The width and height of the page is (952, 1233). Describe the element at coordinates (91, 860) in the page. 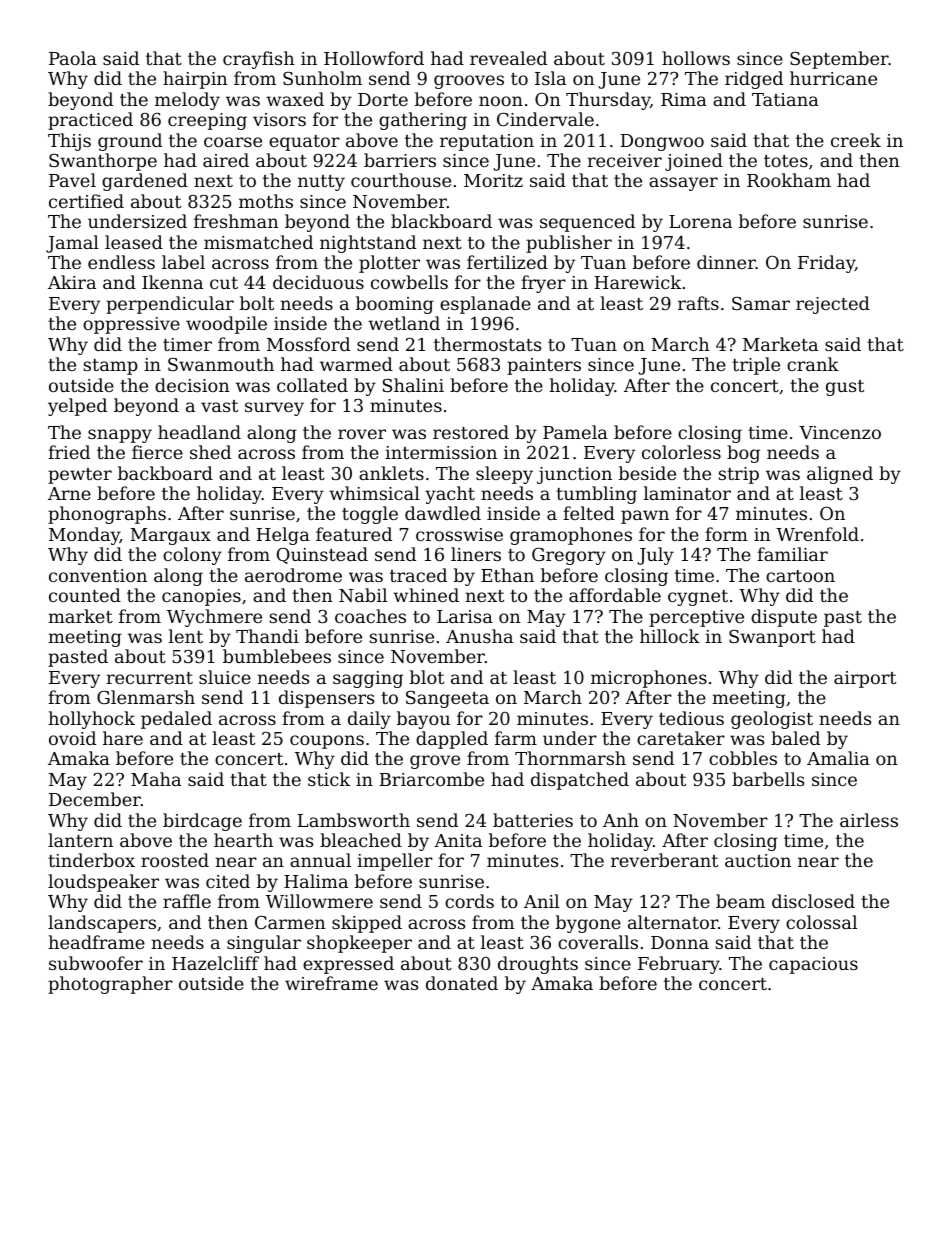

I see `tinderbox` at that location.
